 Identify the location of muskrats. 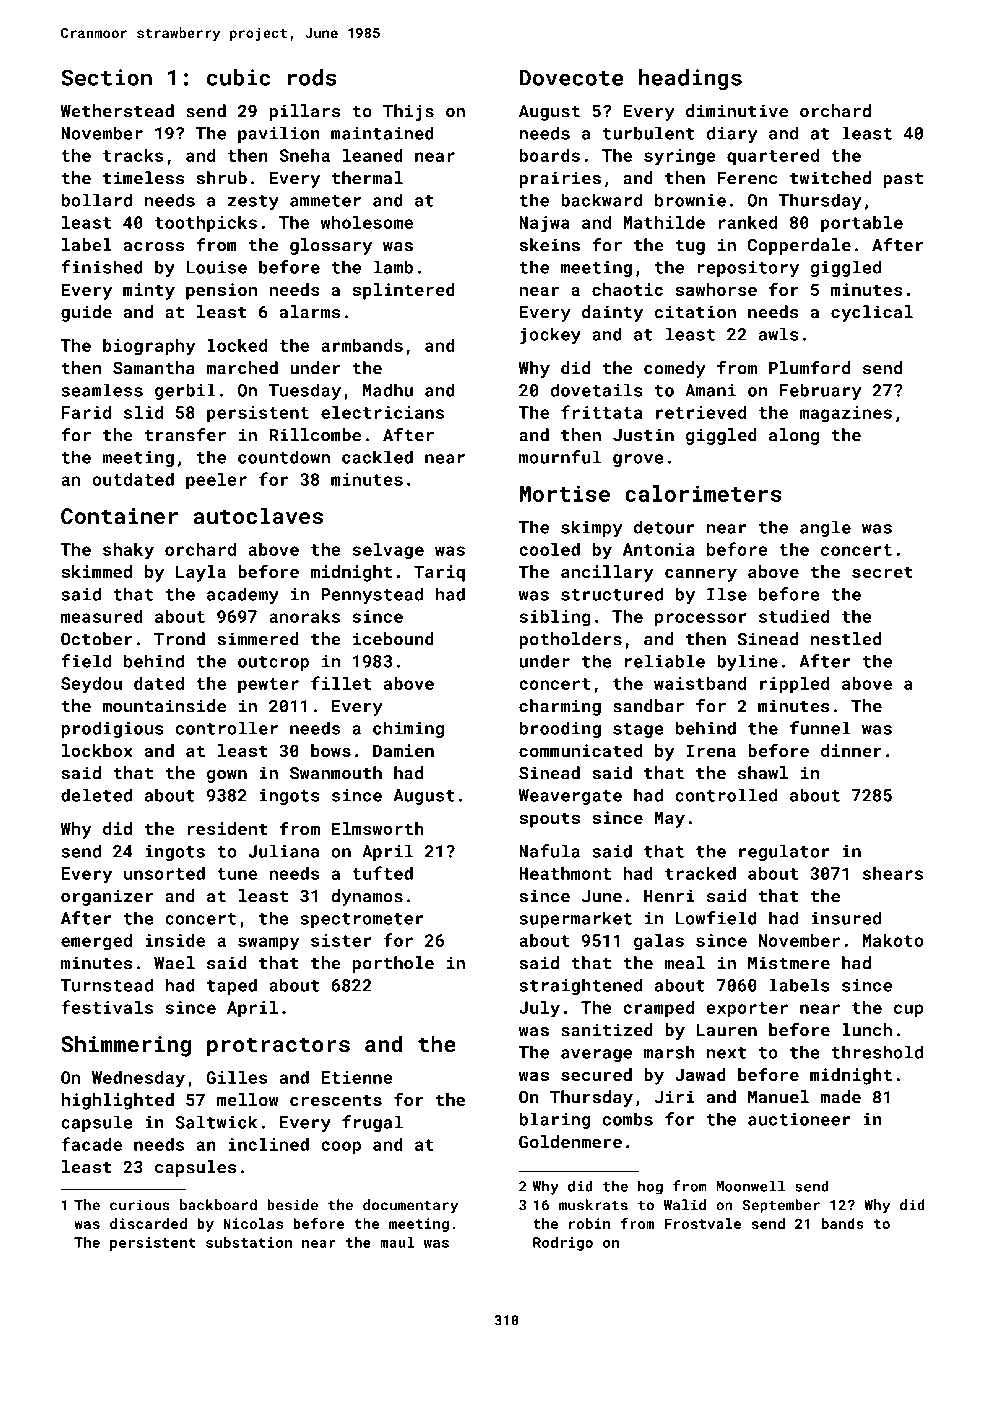
(593, 1205).
